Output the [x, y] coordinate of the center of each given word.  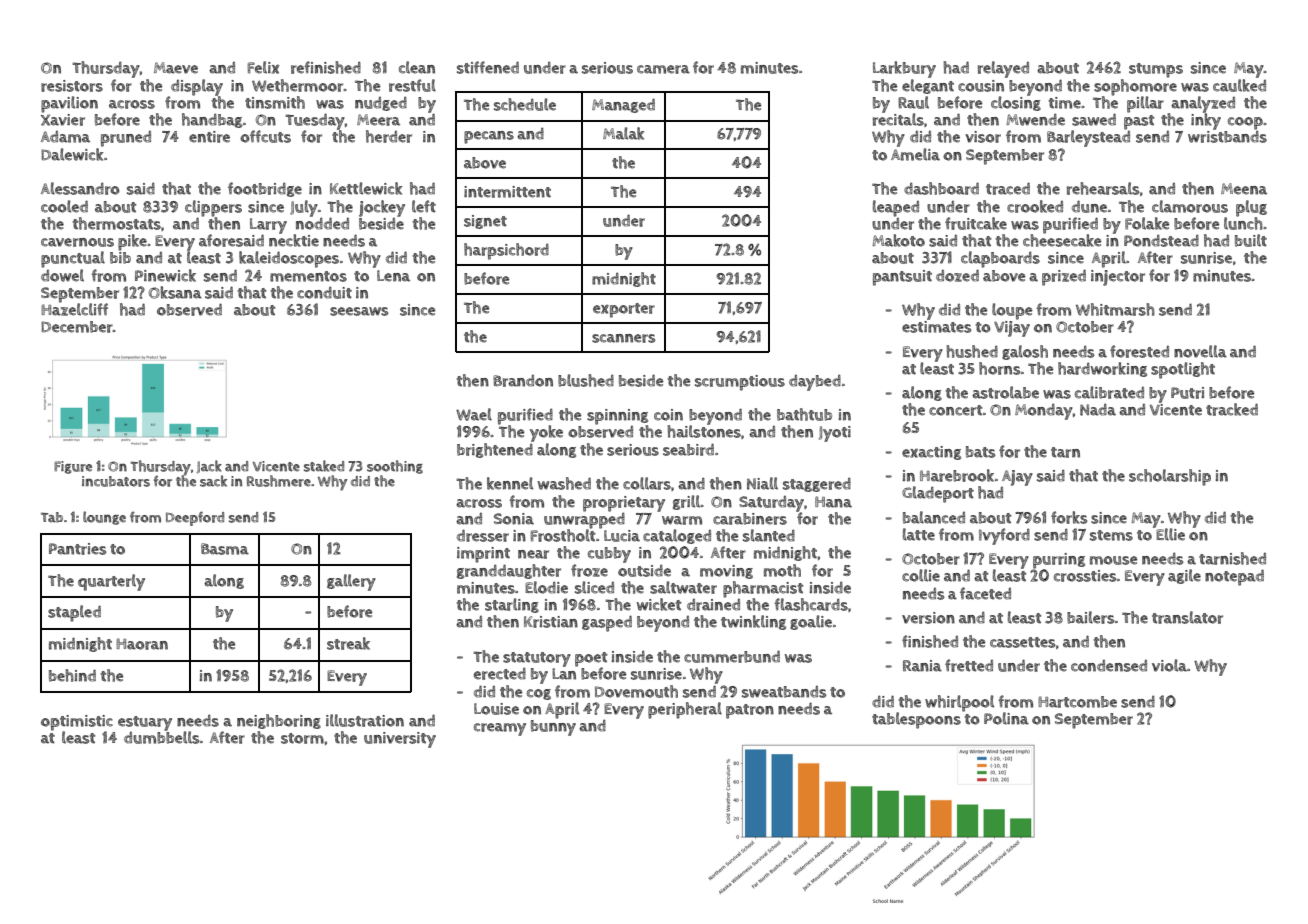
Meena [1244, 189]
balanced [934, 517]
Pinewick [165, 275]
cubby [609, 555]
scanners [623, 338]
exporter [624, 310]
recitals [898, 119]
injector [1118, 278]
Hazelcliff [74, 309]
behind [72, 675]
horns [1000, 368]
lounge [104, 518]
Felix [263, 67]
